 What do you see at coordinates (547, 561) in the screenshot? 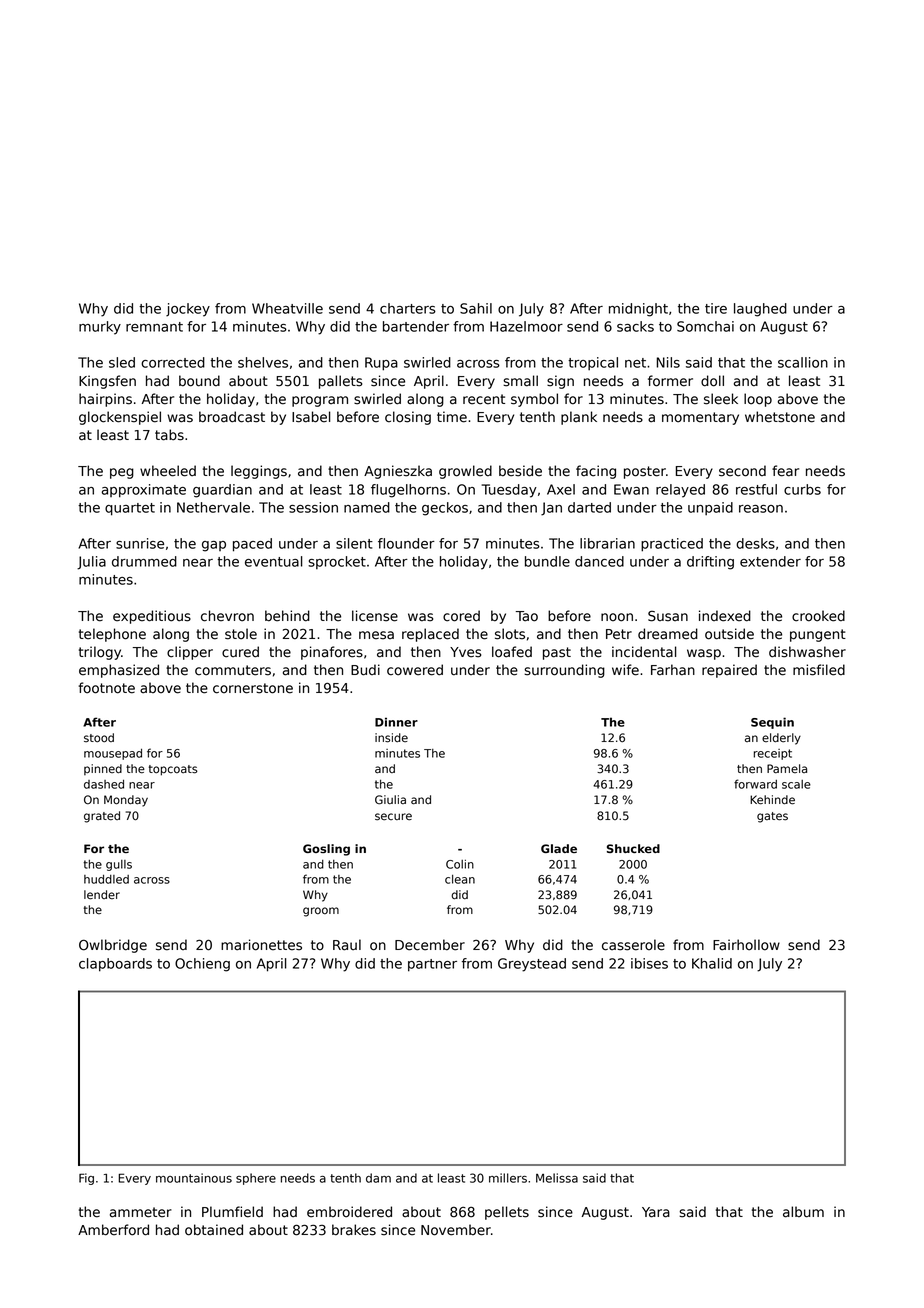
I see `bundle` at bounding box center [547, 561].
